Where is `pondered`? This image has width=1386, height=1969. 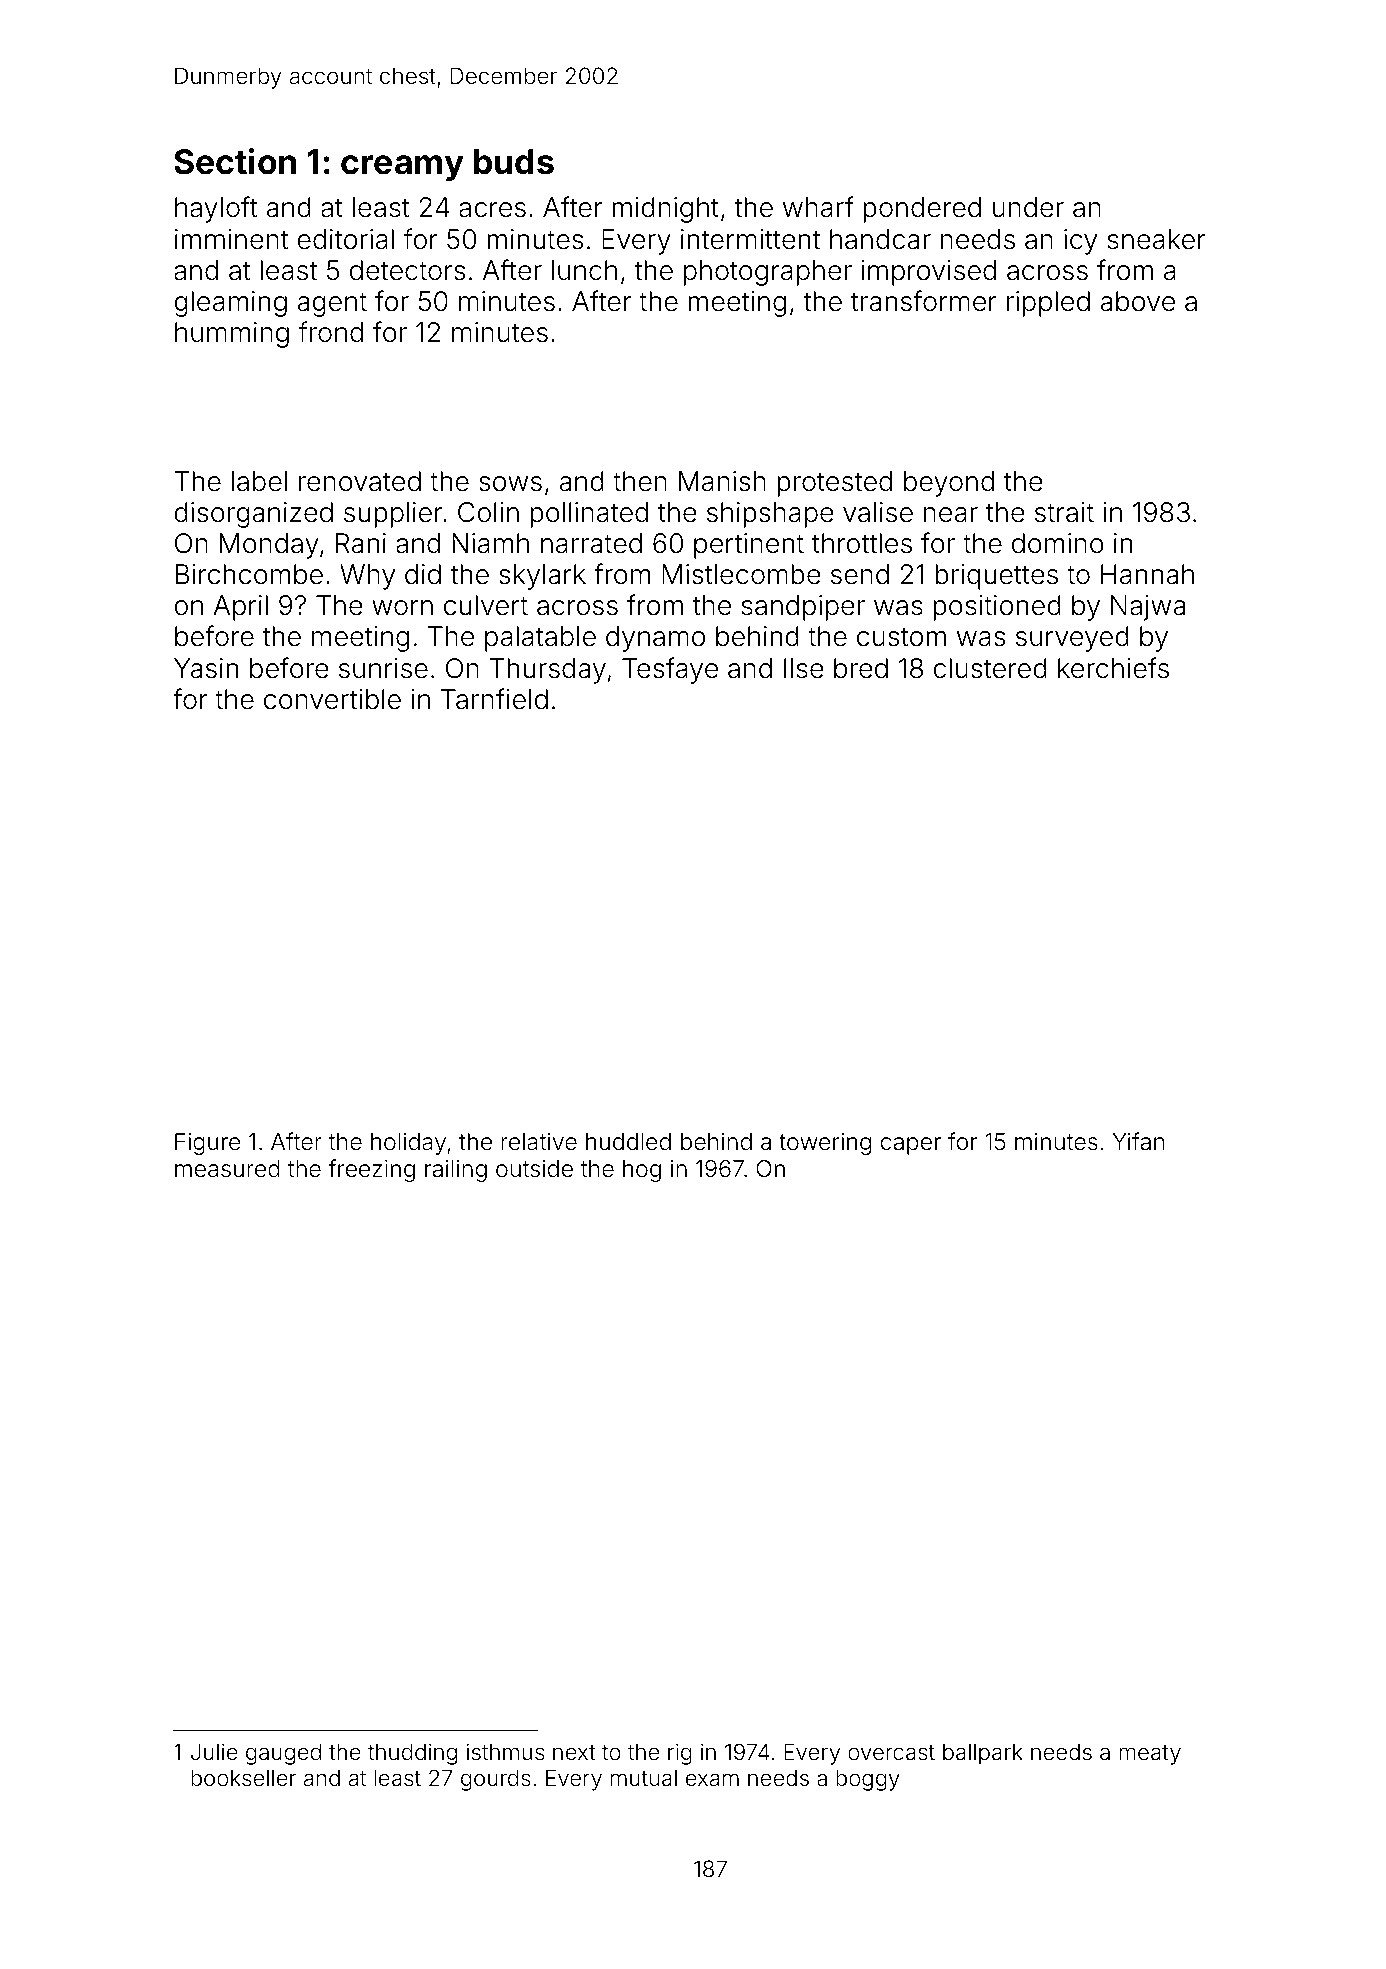
pondered is located at coordinates (922, 210).
